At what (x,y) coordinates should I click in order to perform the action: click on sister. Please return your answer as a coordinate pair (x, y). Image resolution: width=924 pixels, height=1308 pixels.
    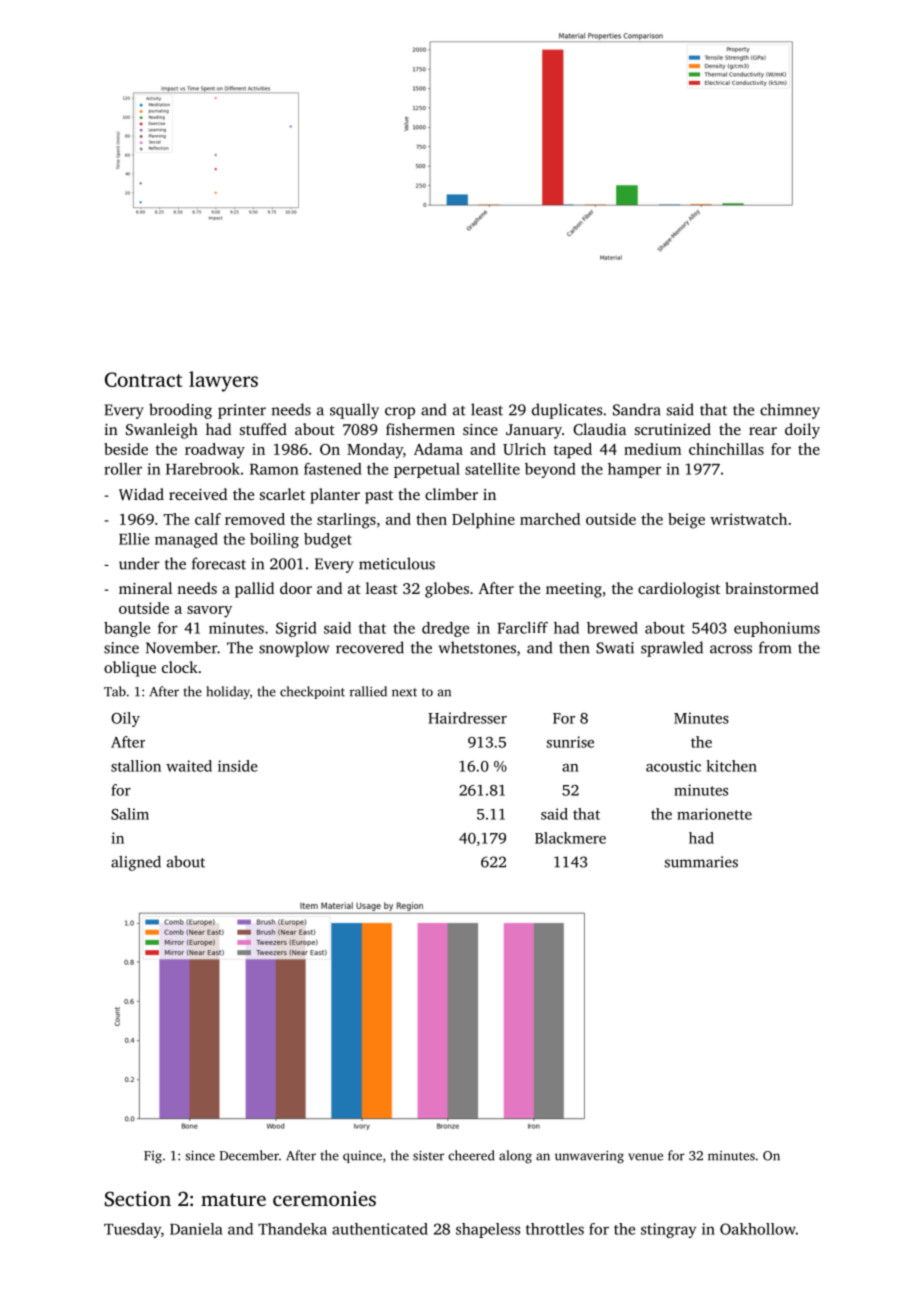
    Looking at the image, I should click on (428, 1156).
